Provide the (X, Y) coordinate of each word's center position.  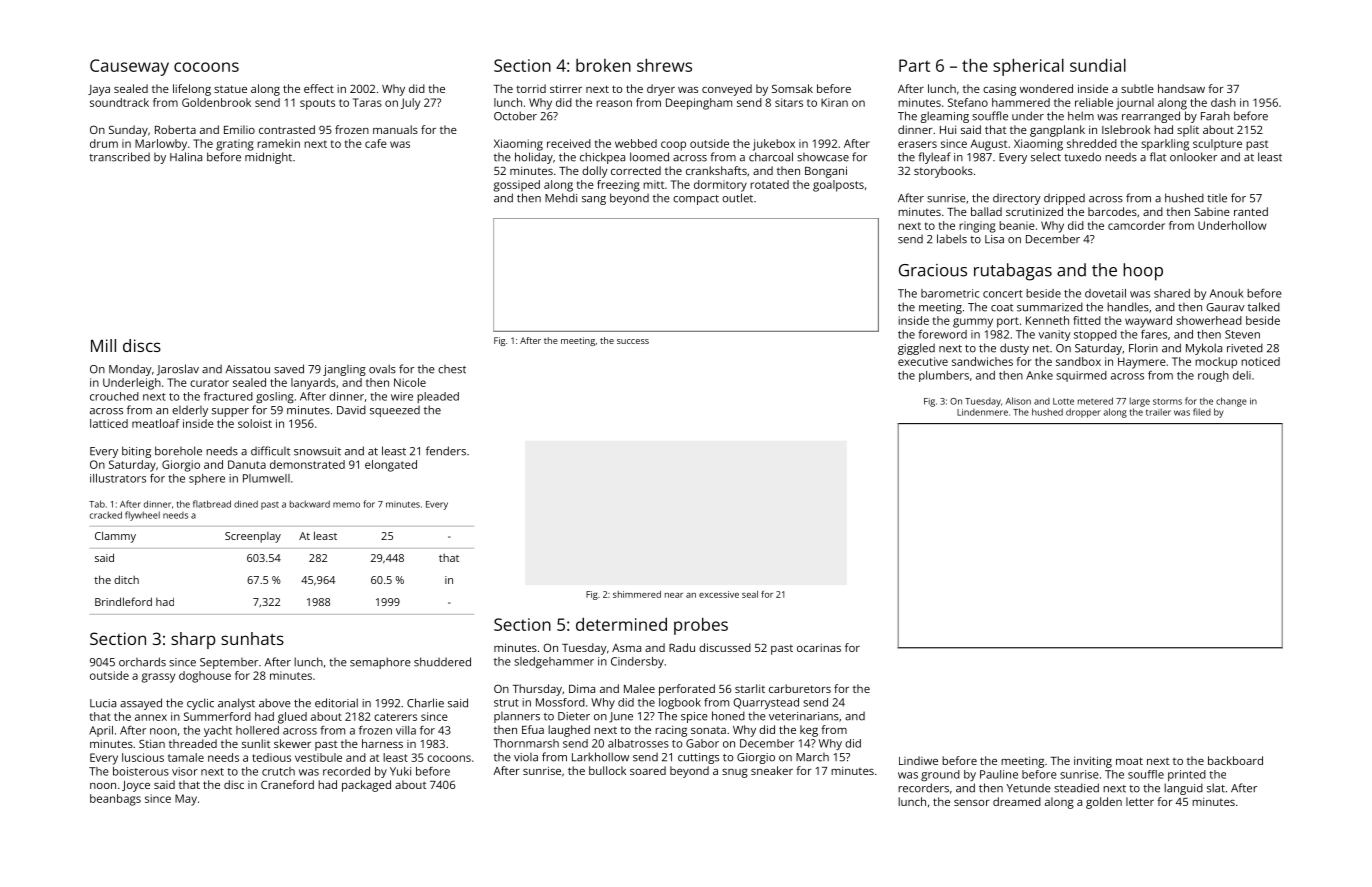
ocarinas (819, 648)
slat (1216, 788)
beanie (1017, 225)
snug (735, 773)
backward (310, 504)
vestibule (318, 757)
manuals (395, 129)
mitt (653, 184)
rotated (769, 184)
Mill (103, 345)
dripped (1064, 199)
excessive (719, 594)
